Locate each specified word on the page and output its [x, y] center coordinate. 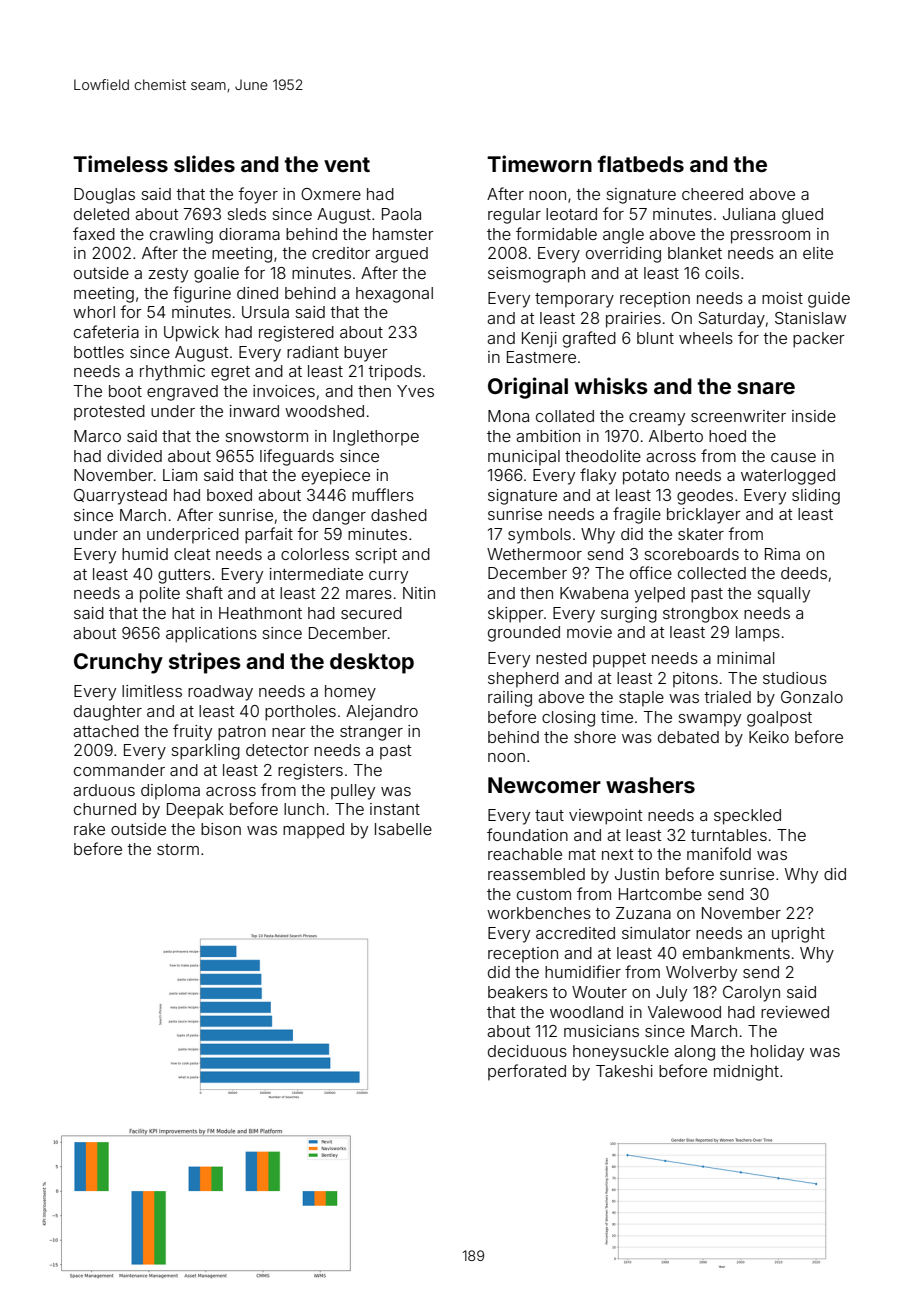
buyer [366, 354]
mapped [313, 831]
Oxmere [331, 194]
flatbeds [641, 163]
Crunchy [118, 663]
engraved [182, 393]
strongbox [700, 615]
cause [793, 457]
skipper [516, 615]
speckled [747, 817]
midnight [746, 1073]
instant [395, 809]
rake [89, 829]
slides [204, 163]
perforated [527, 1072]
